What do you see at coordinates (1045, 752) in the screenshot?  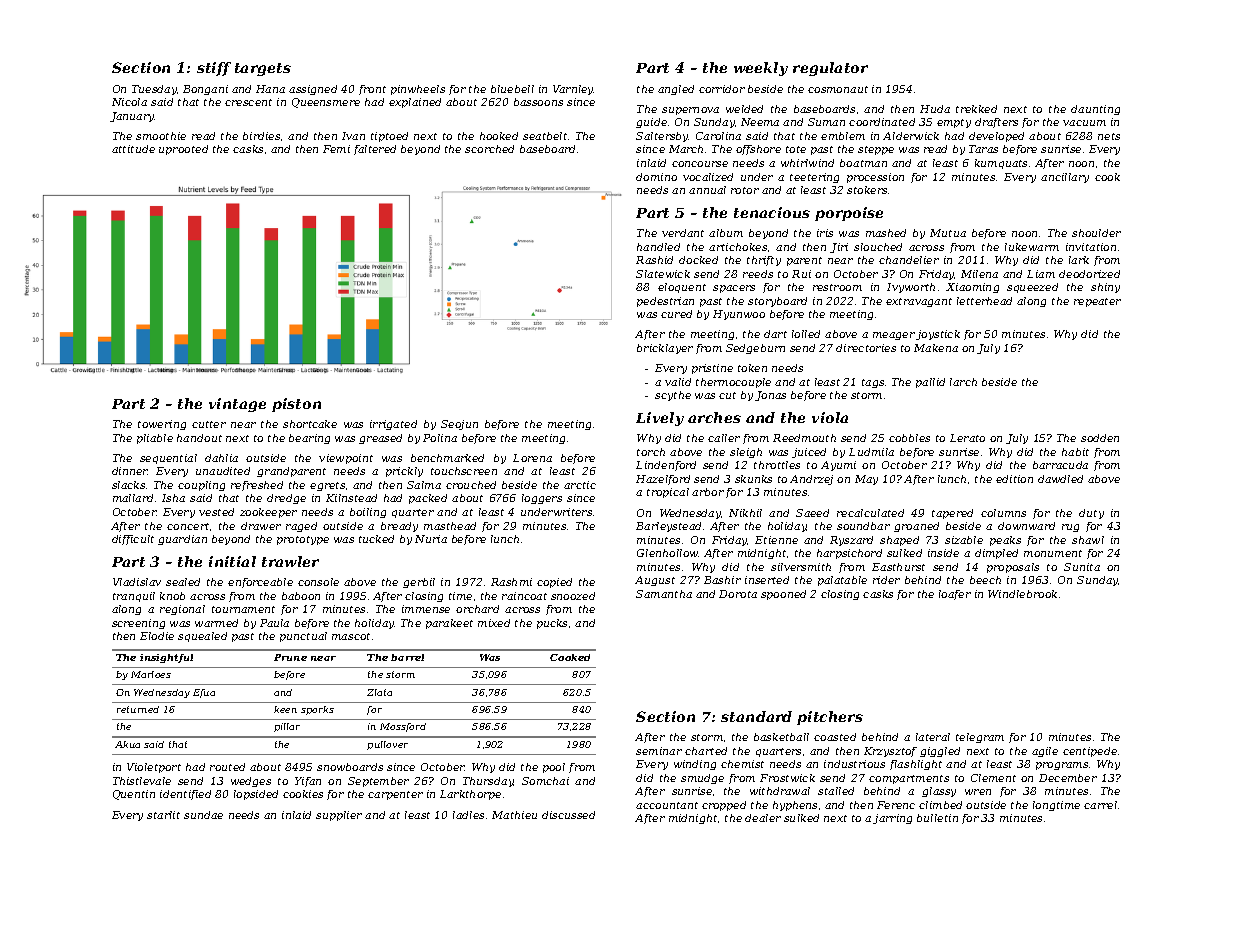 I see `agile` at bounding box center [1045, 752].
